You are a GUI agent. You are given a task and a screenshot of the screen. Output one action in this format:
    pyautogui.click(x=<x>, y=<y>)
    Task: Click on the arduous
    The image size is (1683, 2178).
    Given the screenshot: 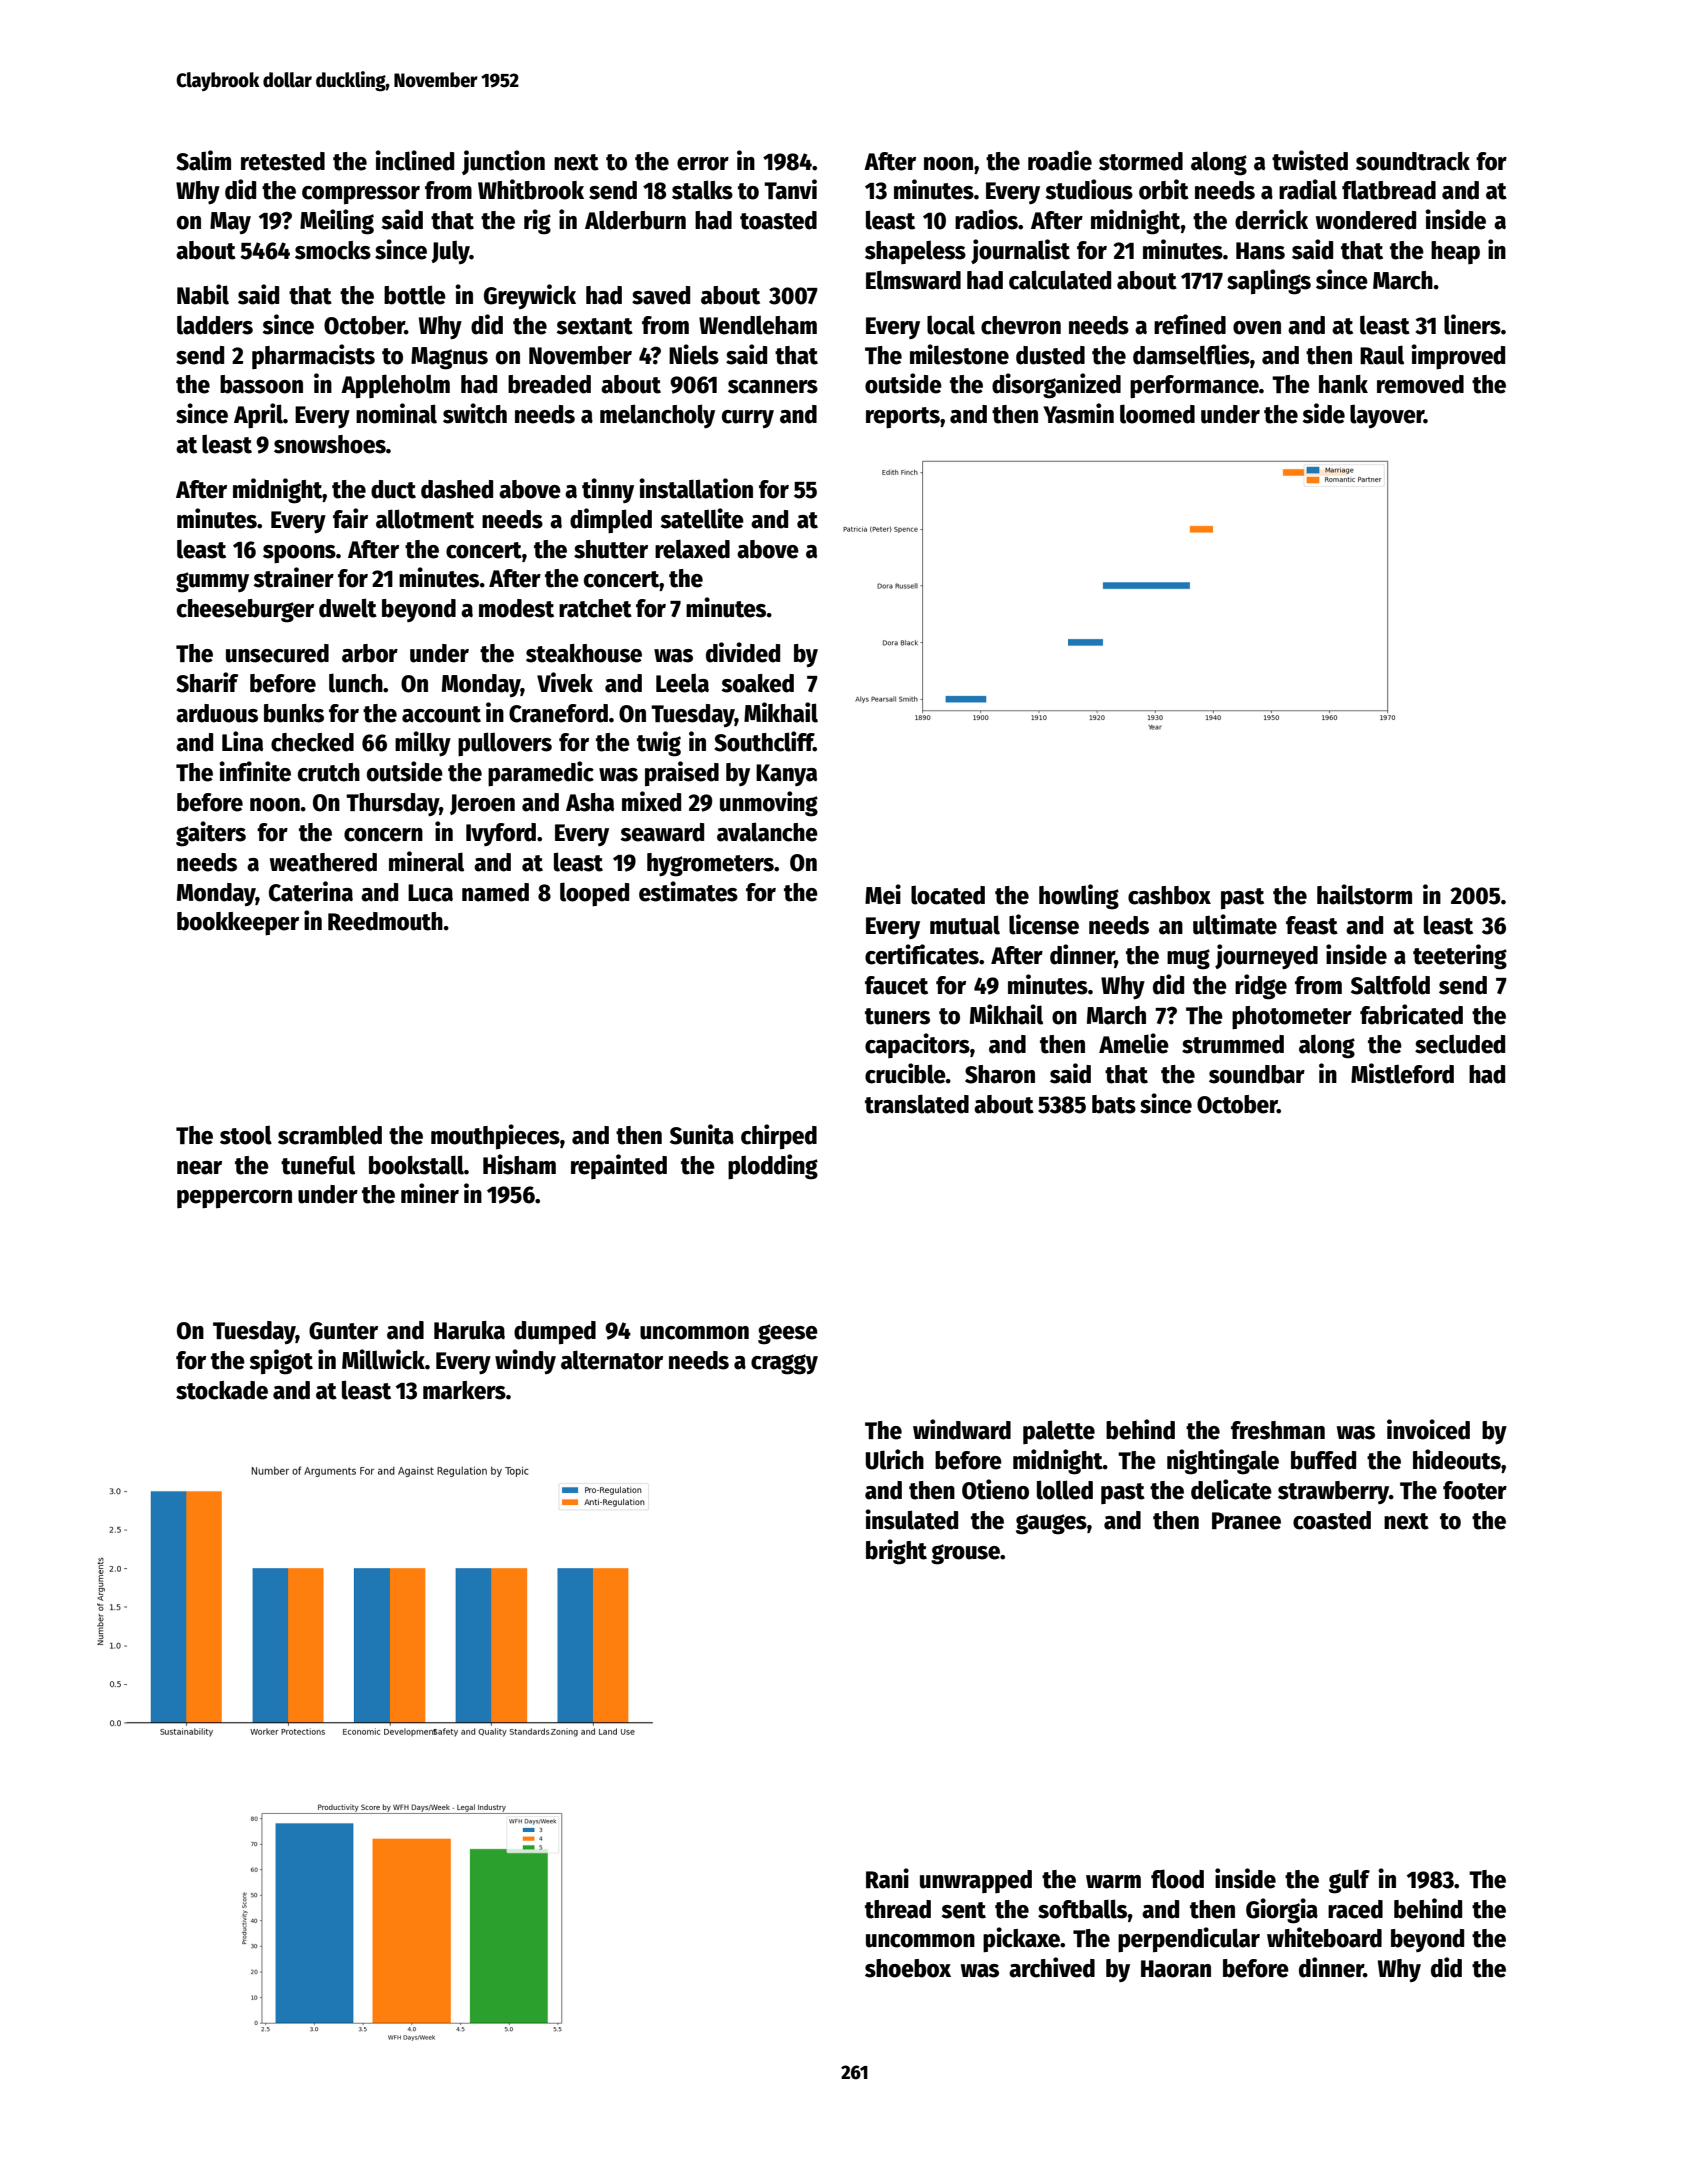 What is the action you would take?
    pyautogui.click(x=217, y=713)
